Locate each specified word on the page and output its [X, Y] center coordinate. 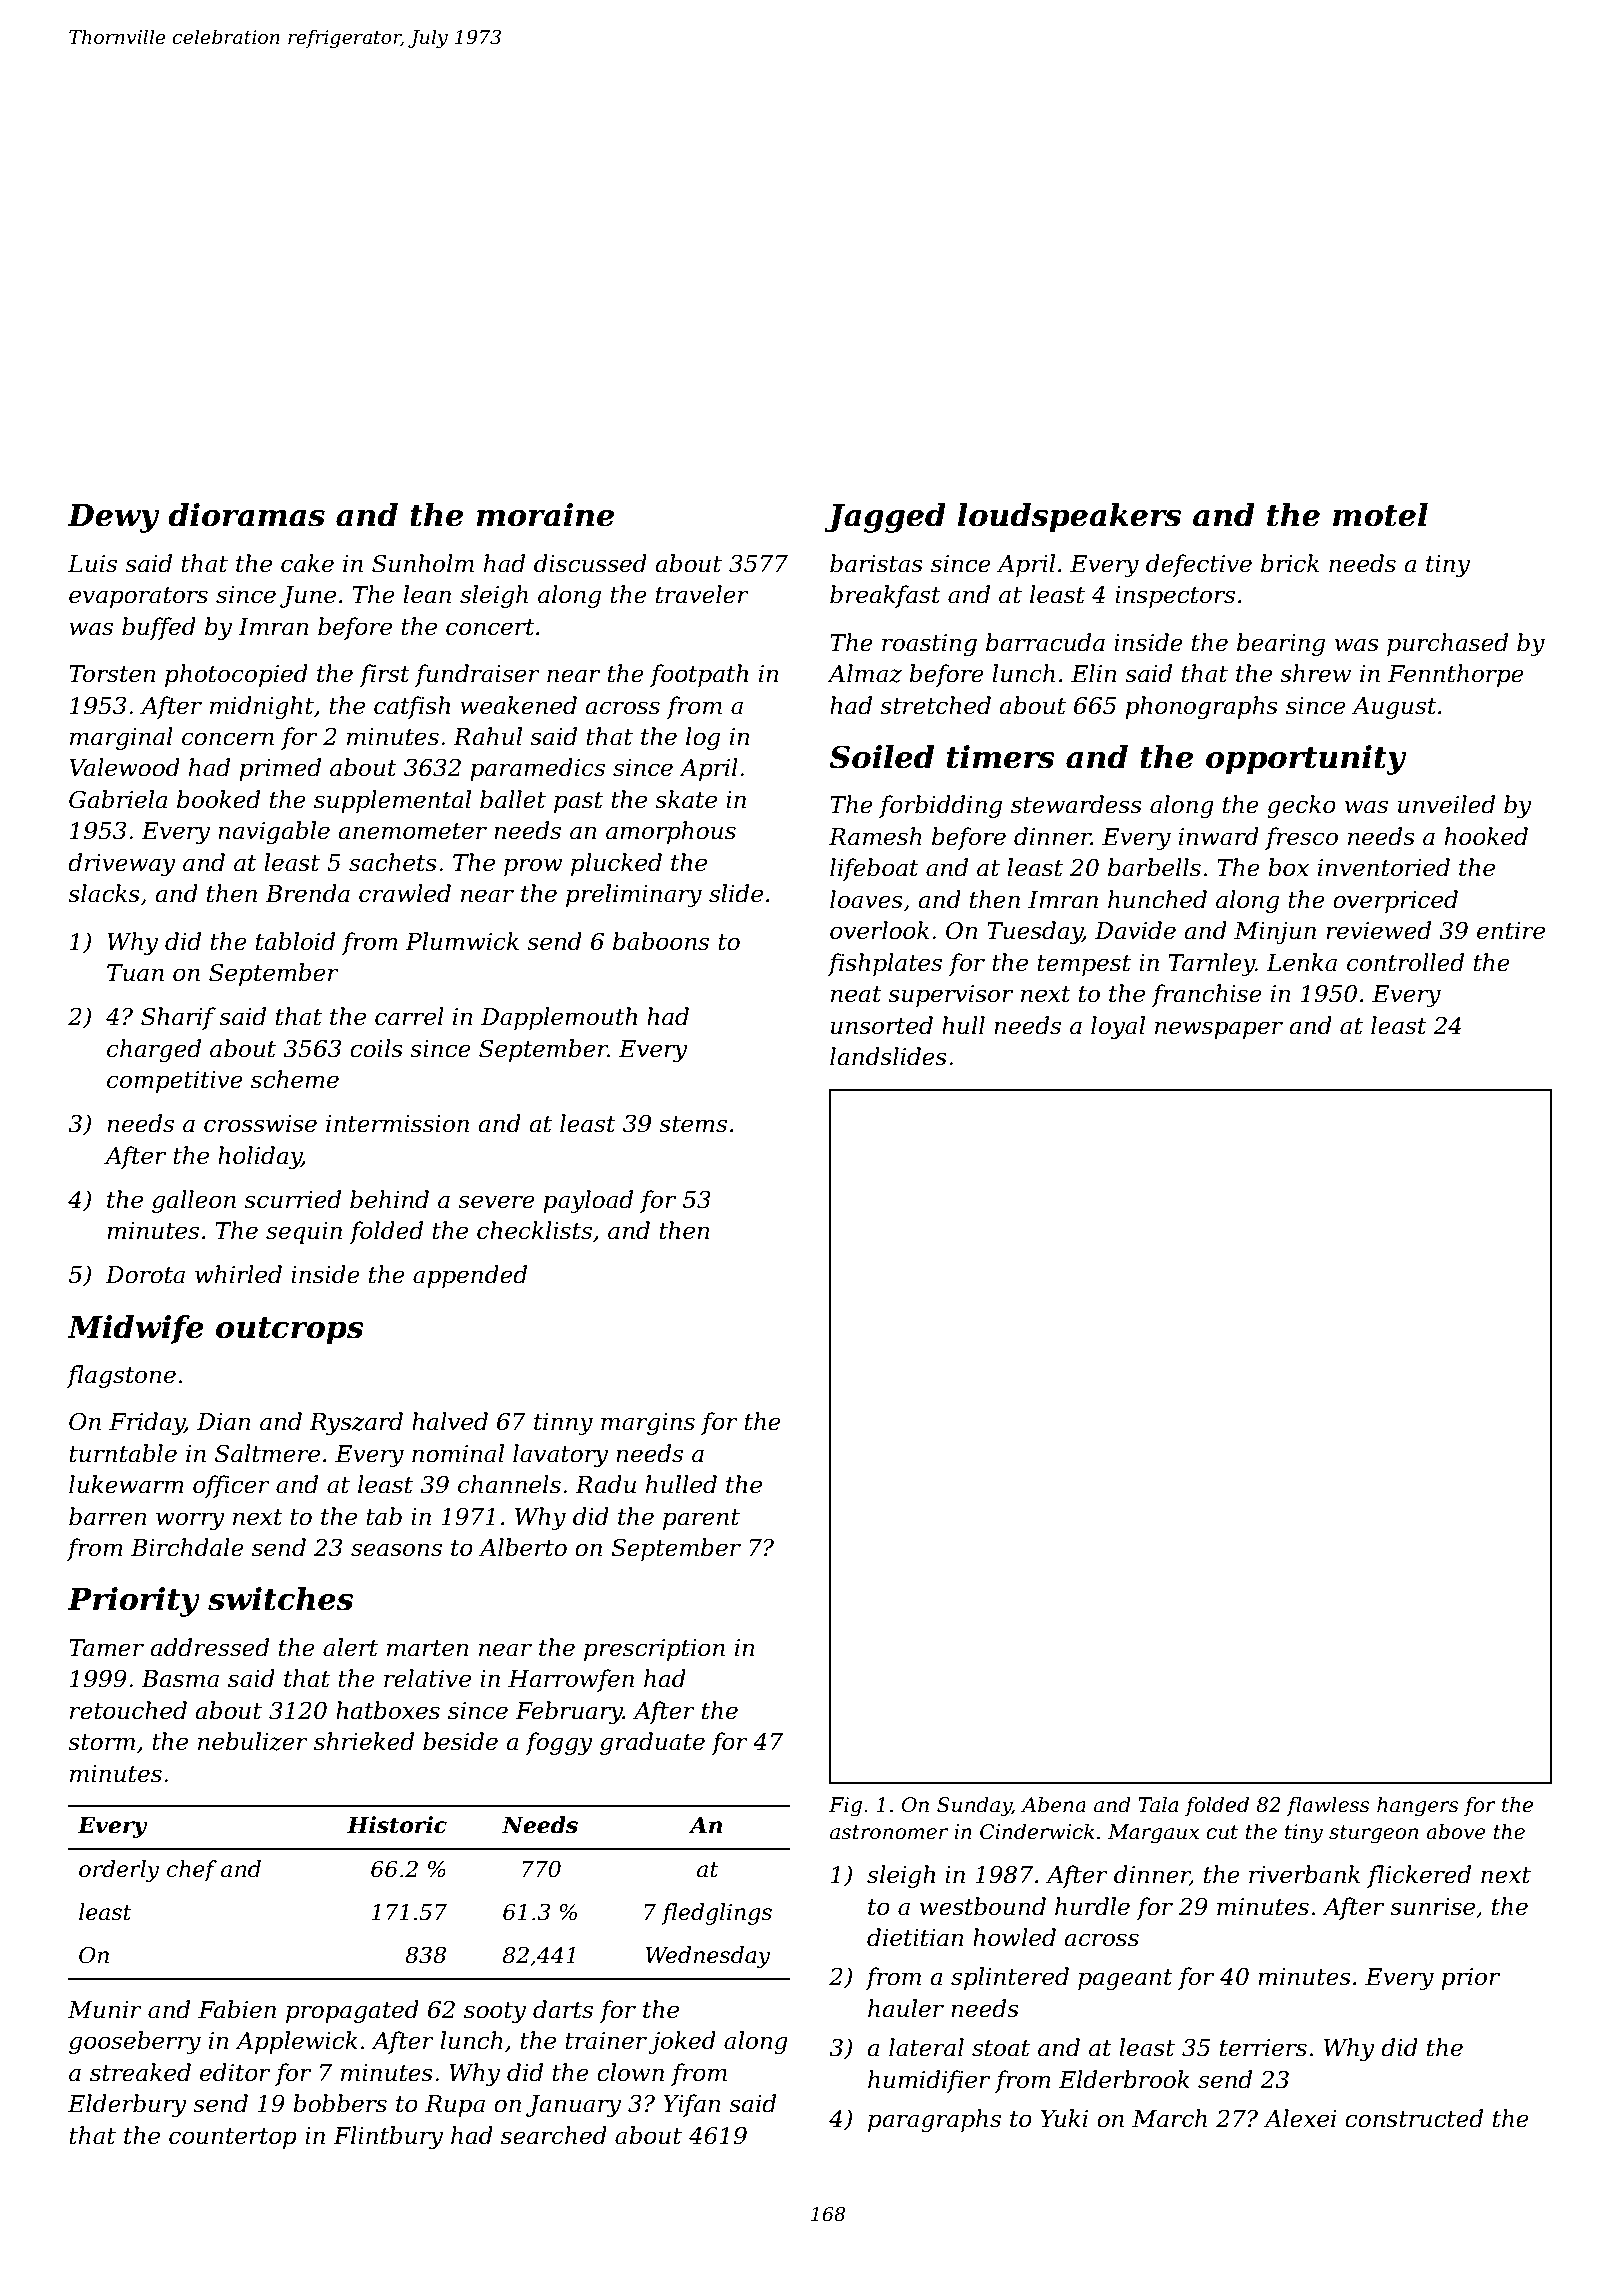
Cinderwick [1037, 1831]
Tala [1158, 1804]
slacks [104, 893]
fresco [1301, 838]
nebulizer [253, 1741]
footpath [699, 675]
